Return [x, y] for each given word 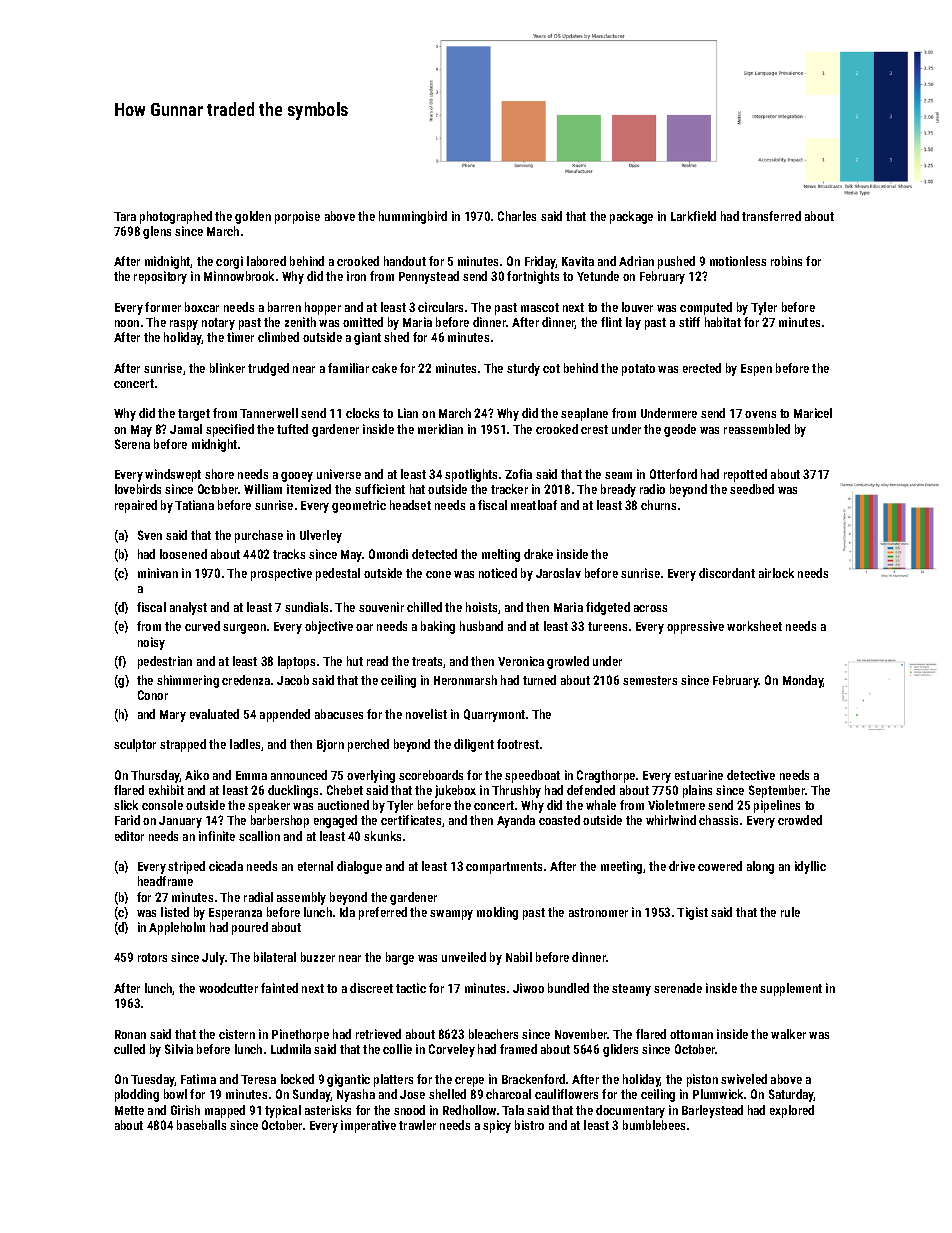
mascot [540, 307]
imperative [368, 1126]
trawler [417, 1125]
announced [299, 775]
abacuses [339, 714]
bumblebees [654, 1125]
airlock [776, 573]
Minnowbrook [239, 276]
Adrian [636, 261]
